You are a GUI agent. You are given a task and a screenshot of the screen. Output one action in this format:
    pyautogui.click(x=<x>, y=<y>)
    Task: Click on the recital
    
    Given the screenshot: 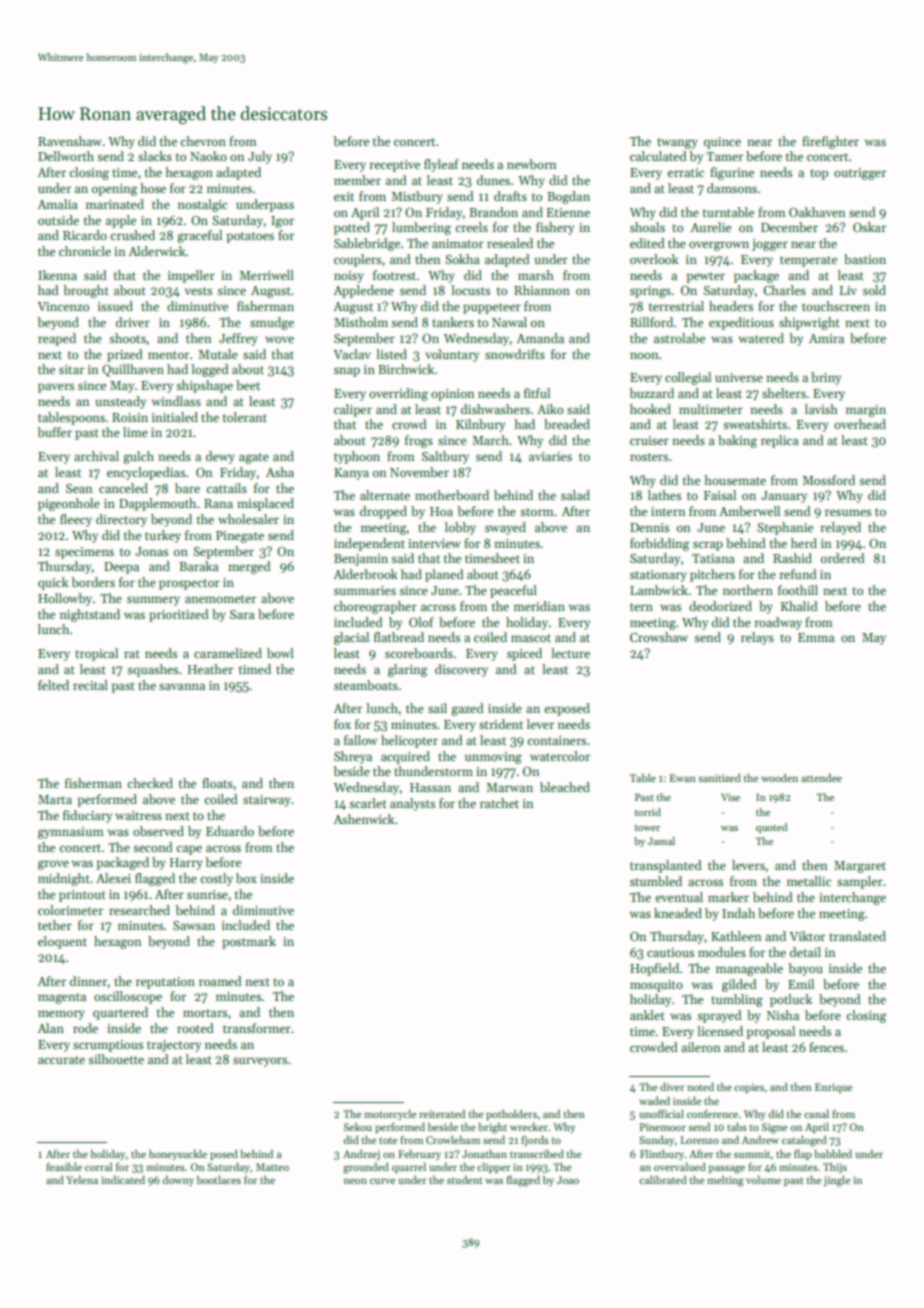 What is the action you would take?
    pyautogui.click(x=90, y=685)
